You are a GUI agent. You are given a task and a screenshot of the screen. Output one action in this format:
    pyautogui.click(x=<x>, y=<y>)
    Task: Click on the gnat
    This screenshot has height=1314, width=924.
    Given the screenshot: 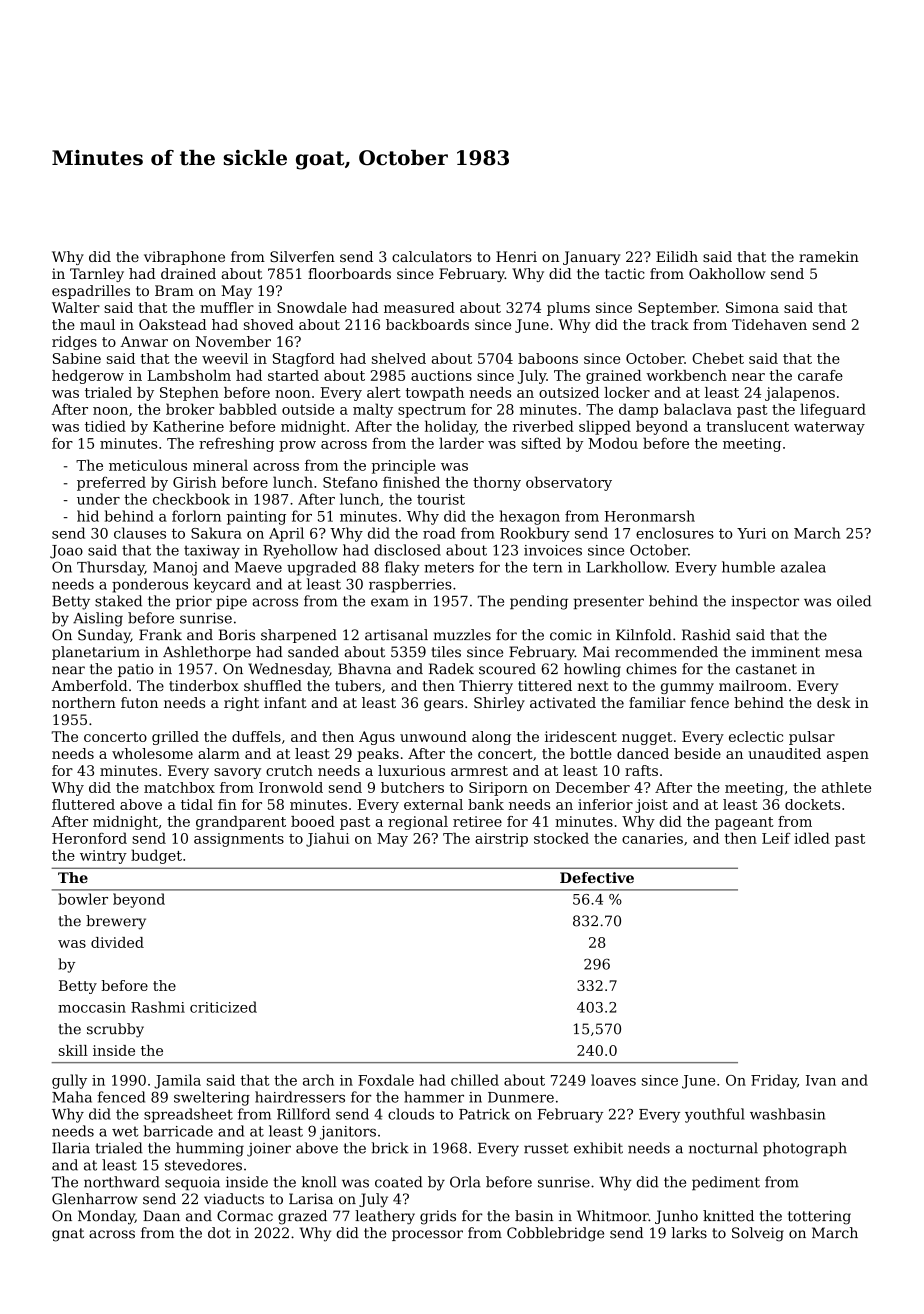 What is the action you would take?
    pyautogui.click(x=68, y=1235)
